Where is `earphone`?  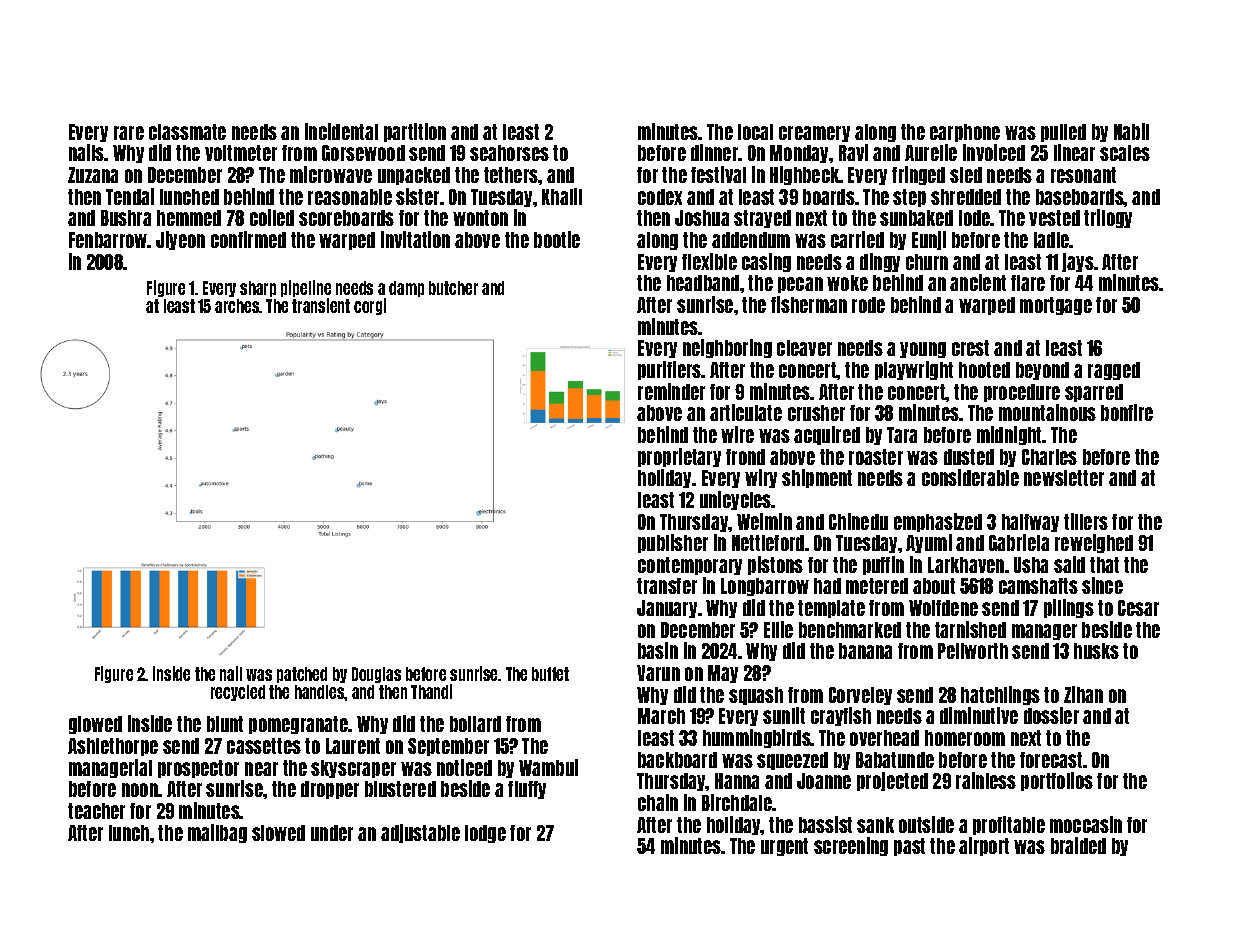 earphone is located at coordinates (965, 133).
